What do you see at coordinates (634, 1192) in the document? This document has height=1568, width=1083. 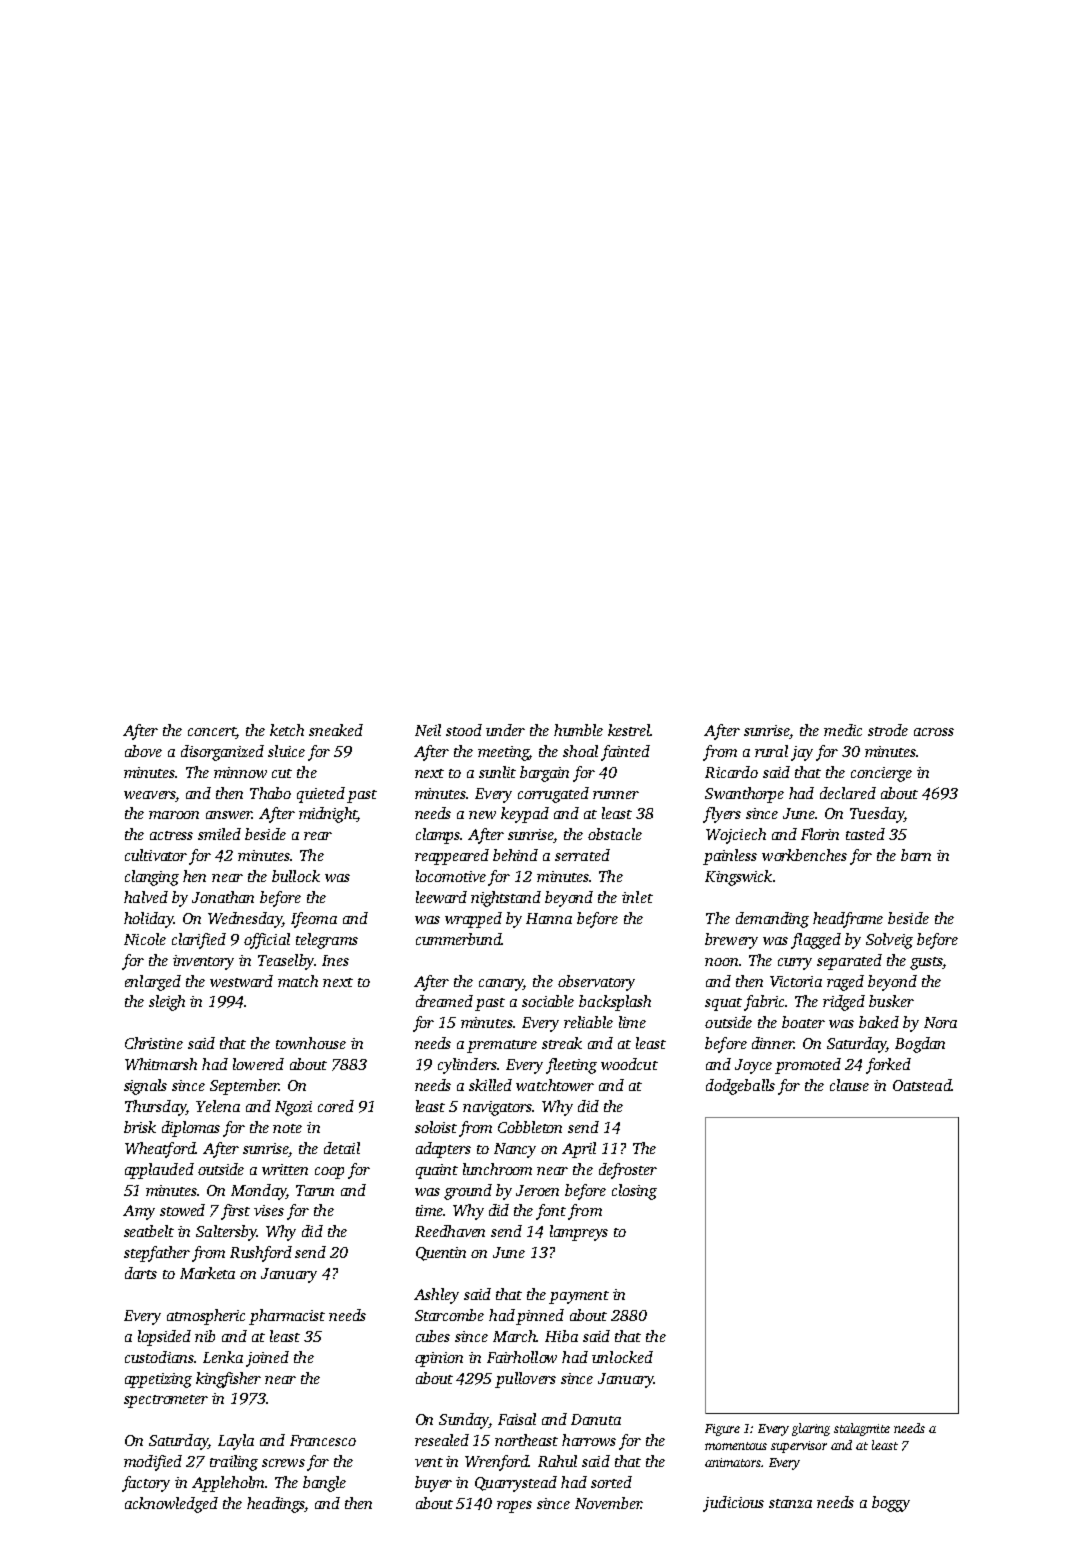 I see `closing` at bounding box center [634, 1192].
